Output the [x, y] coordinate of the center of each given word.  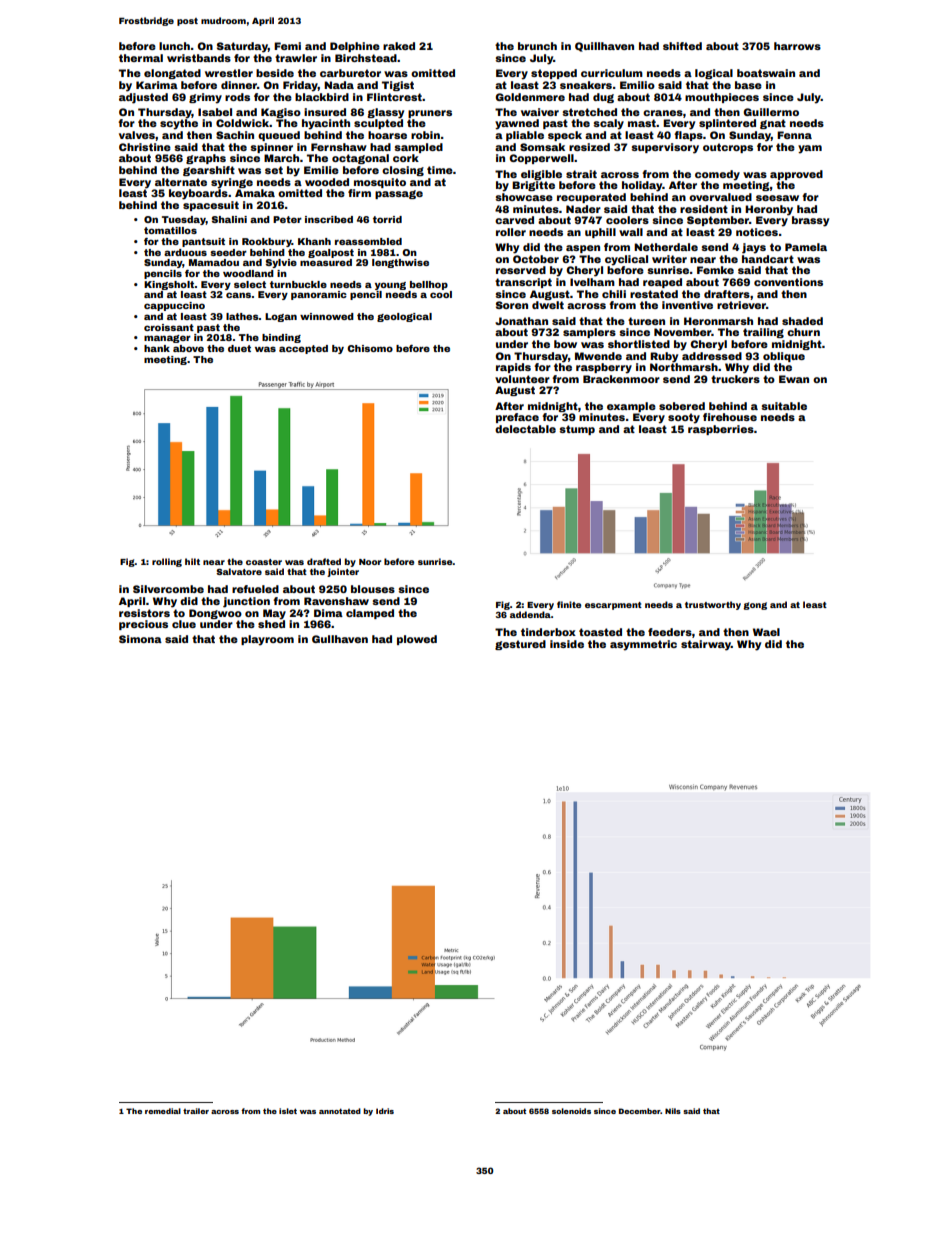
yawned [517, 124]
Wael [766, 632]
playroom [267, 640]
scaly [608, 124]
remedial [163, 1111]
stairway [706, 645]
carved [514, 220]
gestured [520, 645]
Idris [385, 1111]
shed [271, 624]
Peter [287, 219]
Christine [145, 147]
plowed [417, 640]
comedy [717, 175]
